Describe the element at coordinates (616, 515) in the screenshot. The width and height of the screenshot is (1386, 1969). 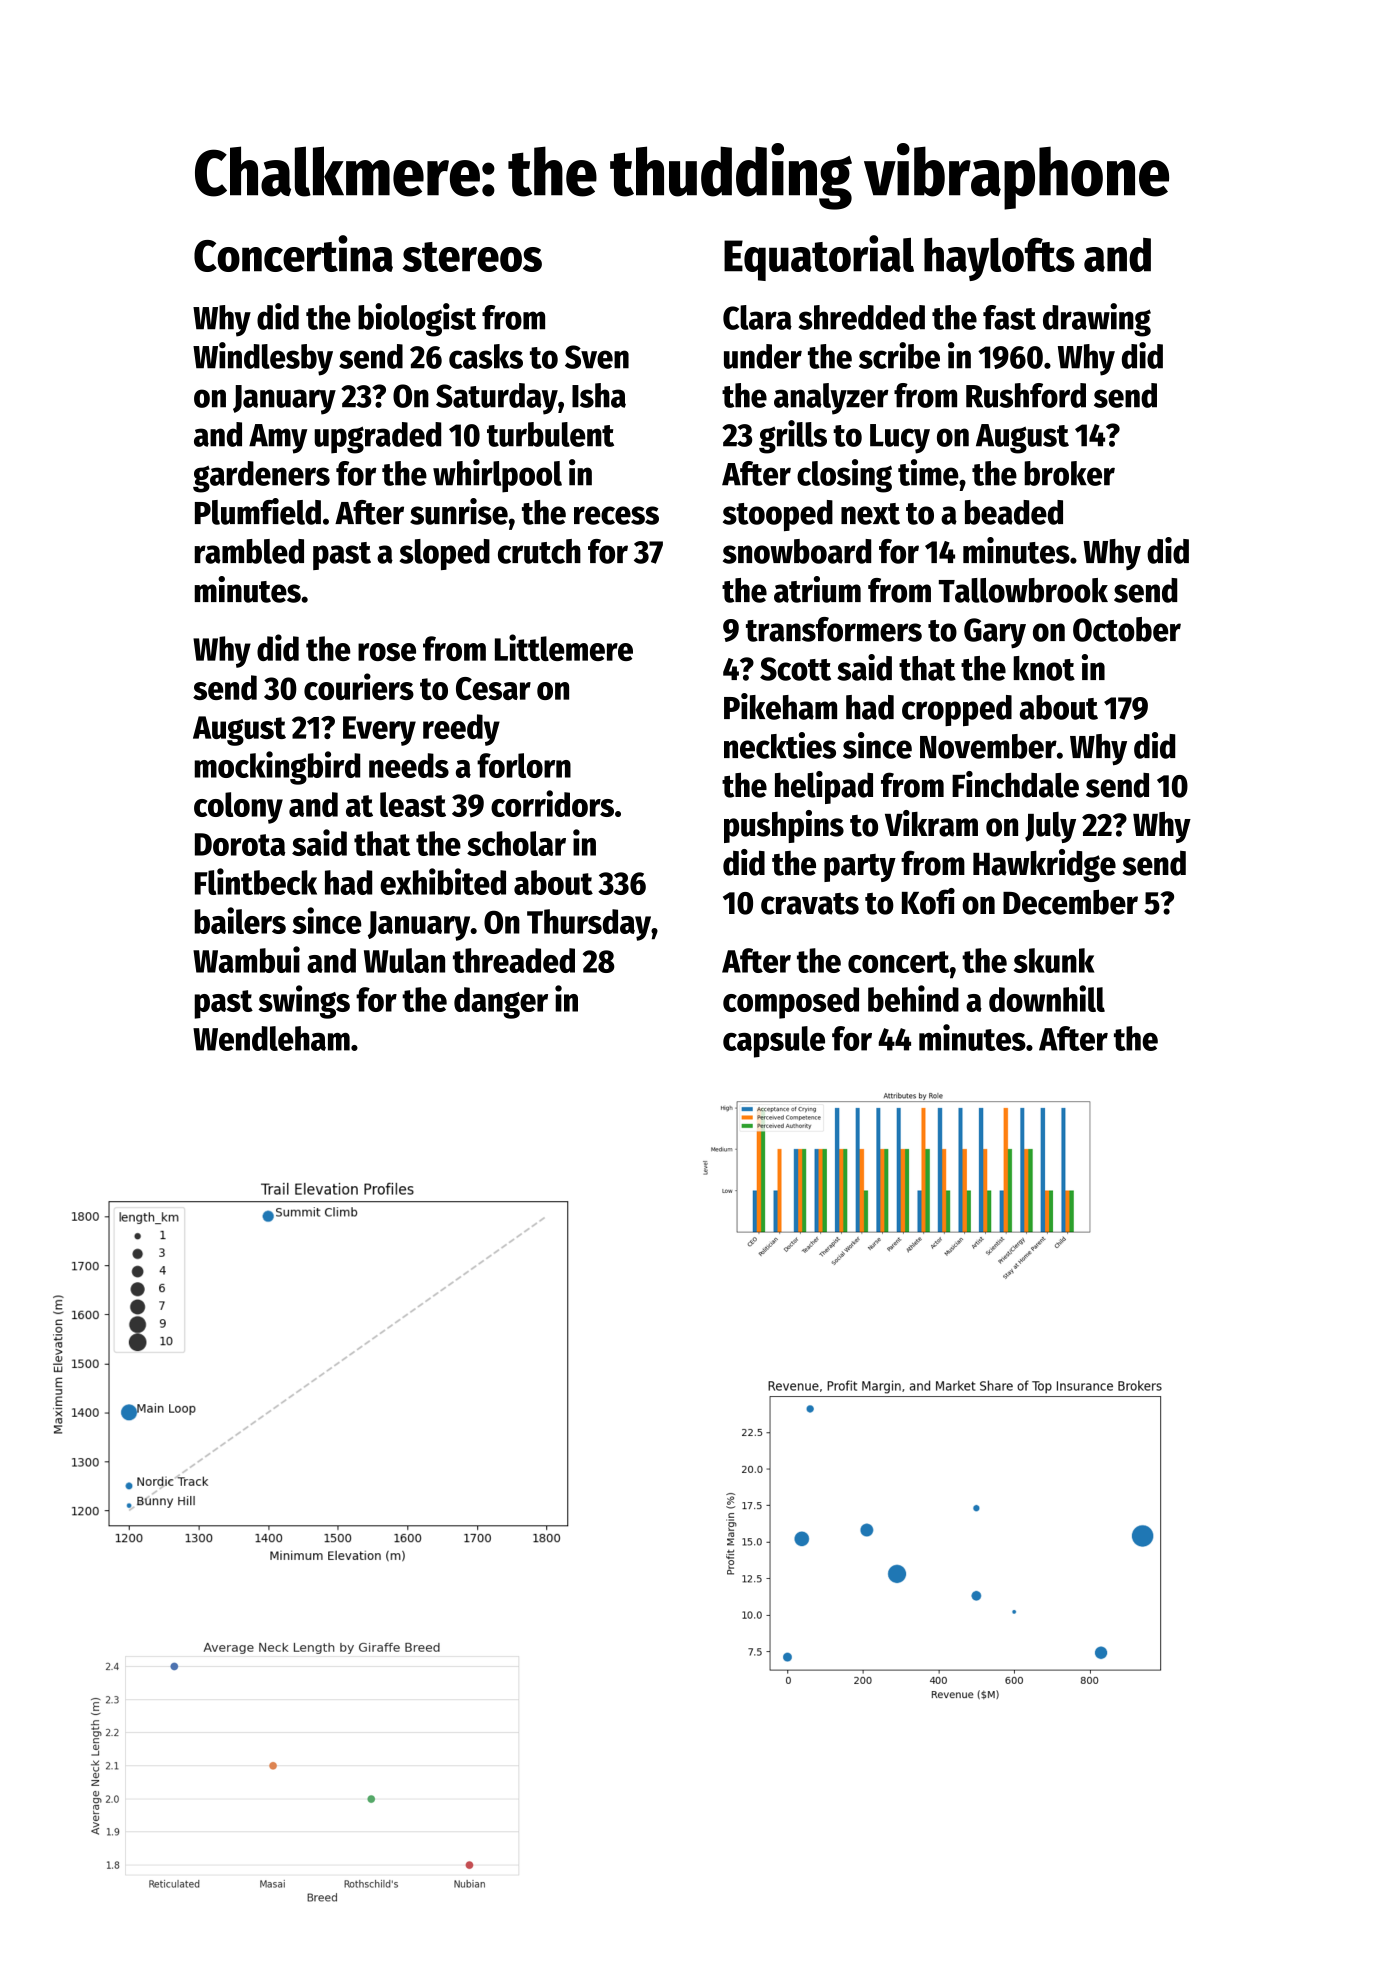
I see `recess` at that location.
